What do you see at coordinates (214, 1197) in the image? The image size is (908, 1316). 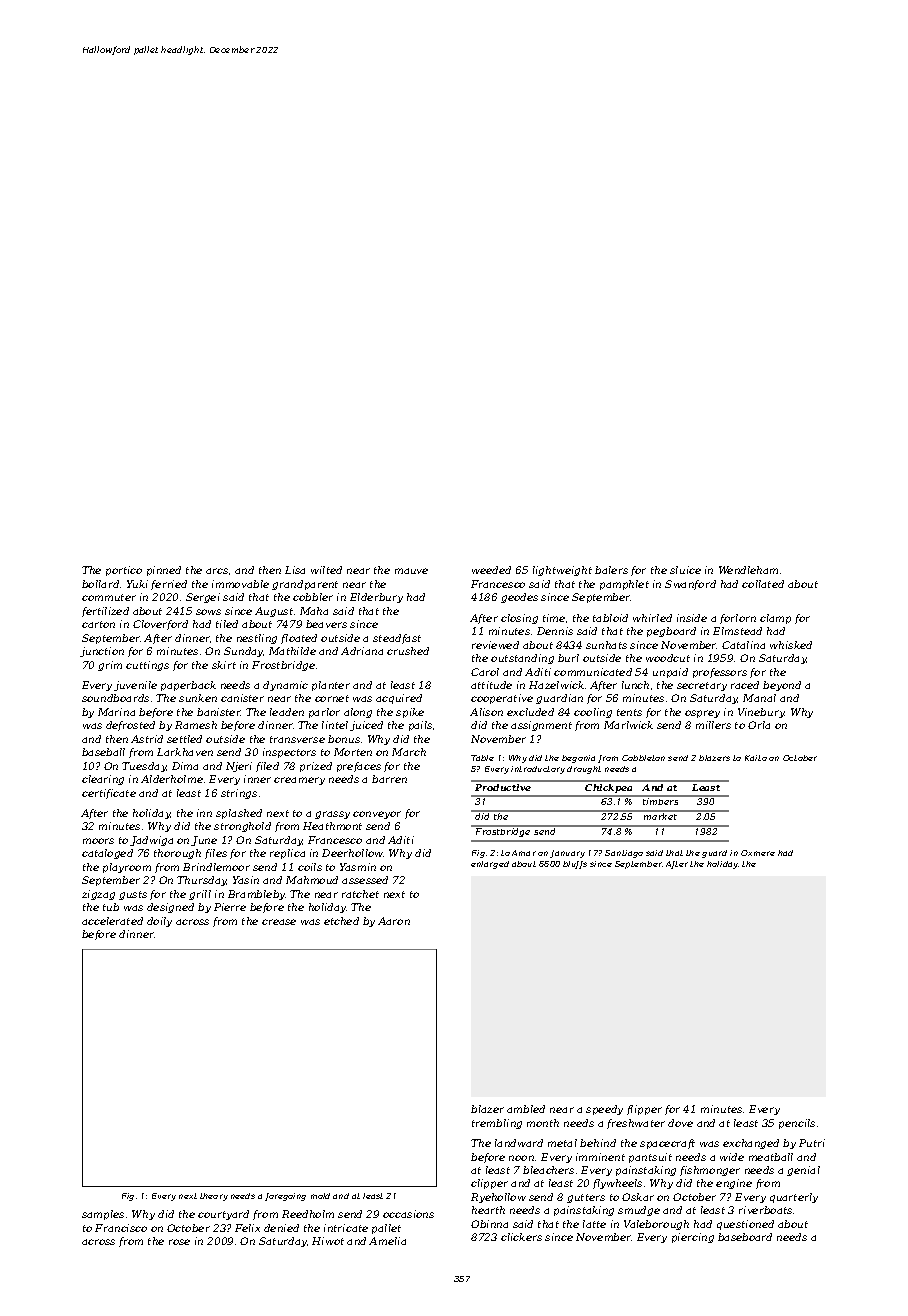 I see `theory` at bounding box center [214, 1197].
